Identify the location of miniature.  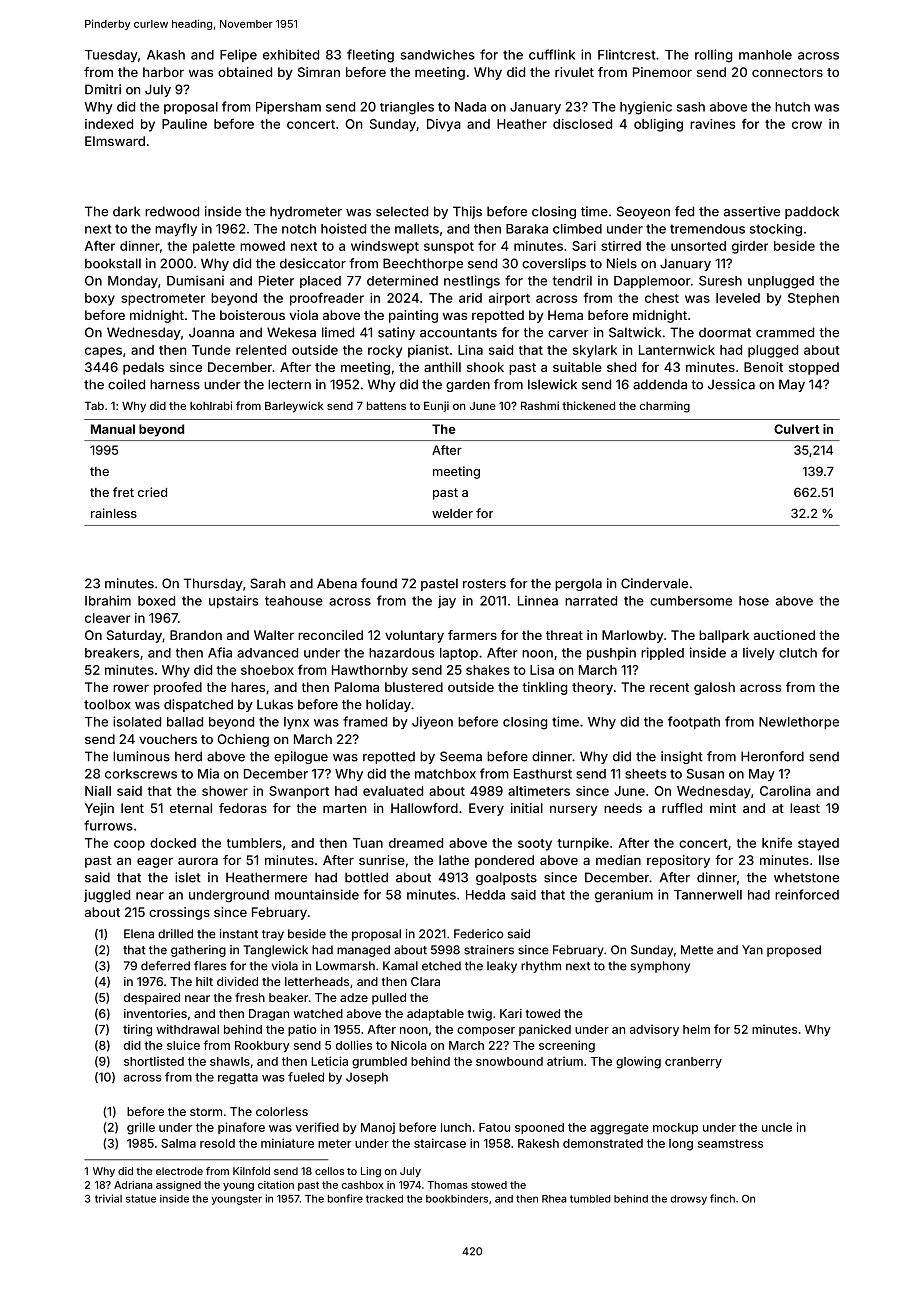
(287, 1143).
